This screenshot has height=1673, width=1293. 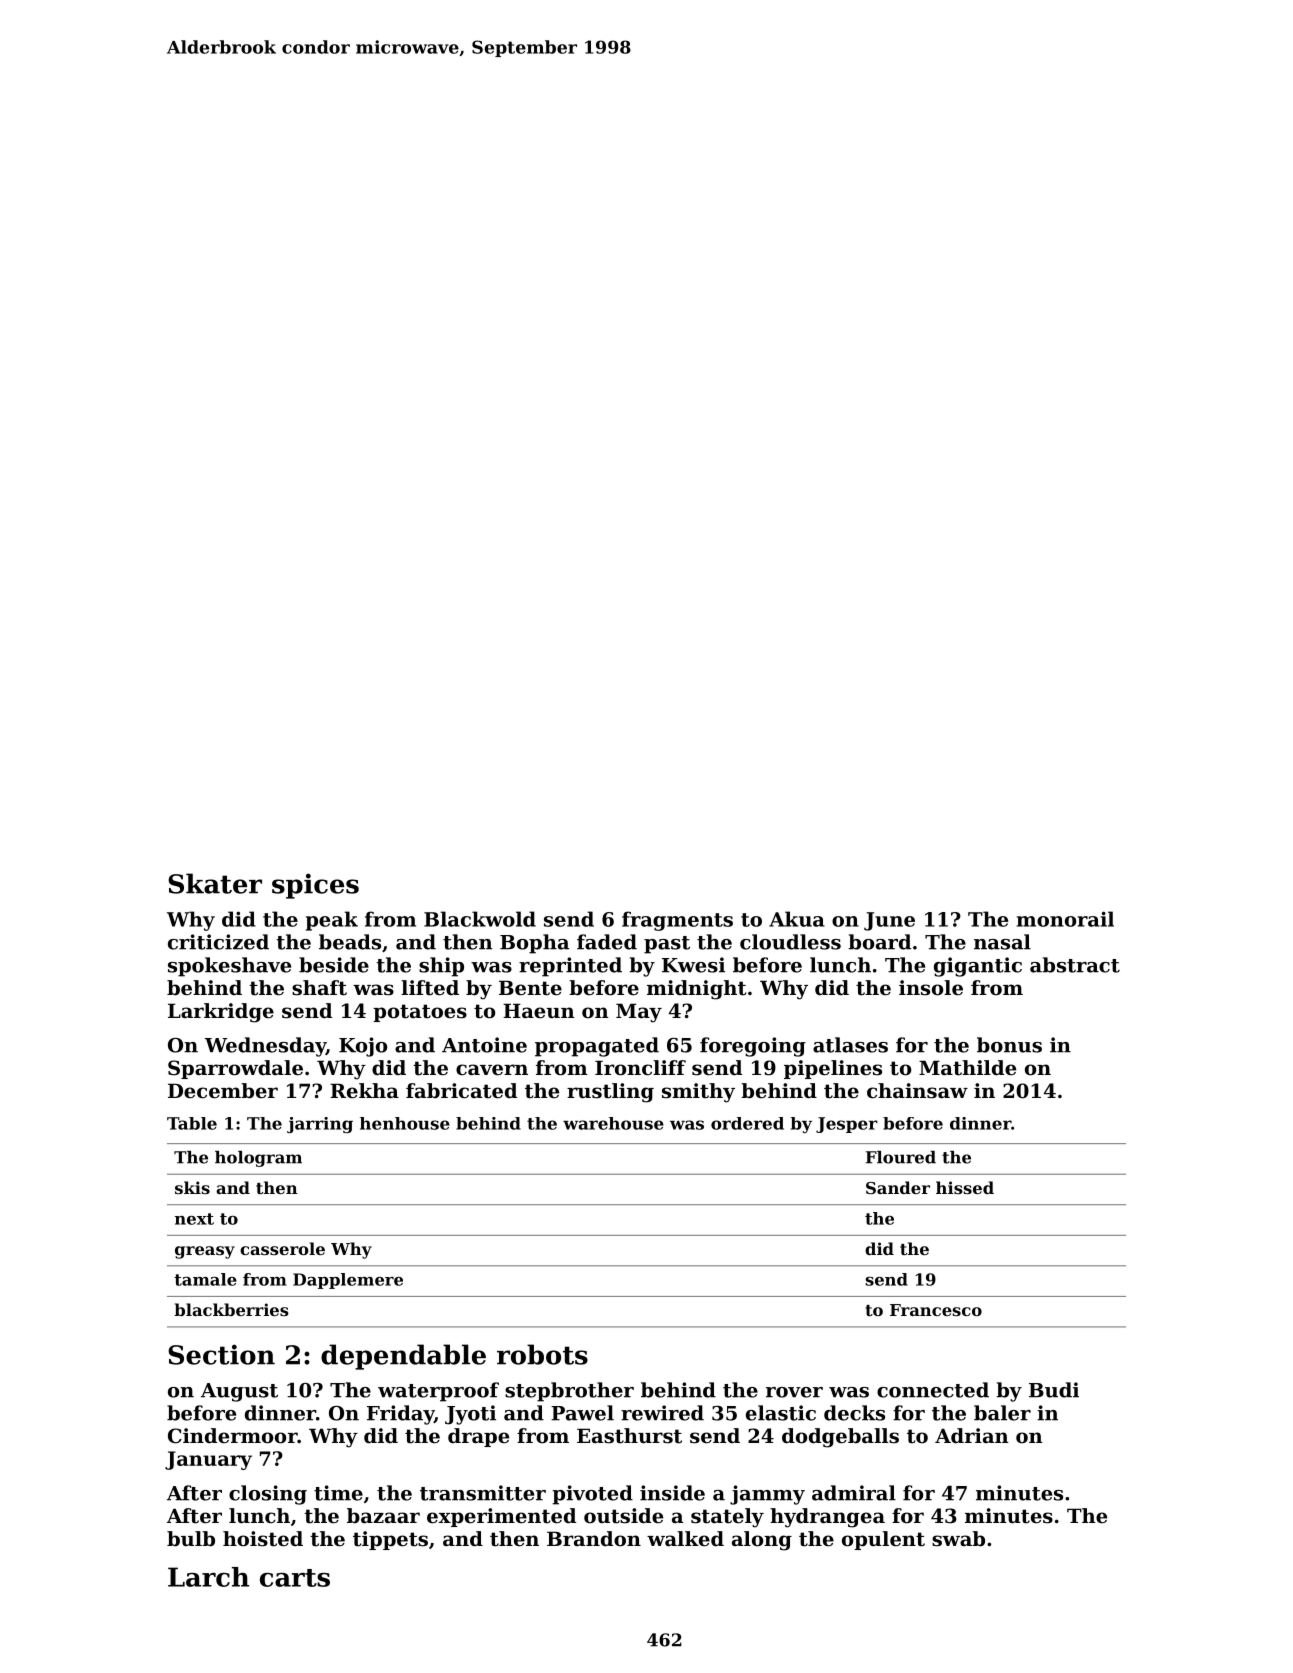 What do you see at coordinates (295, 1578) in the screenshot?
I see `carts` at bounding box center [295, 1578].
